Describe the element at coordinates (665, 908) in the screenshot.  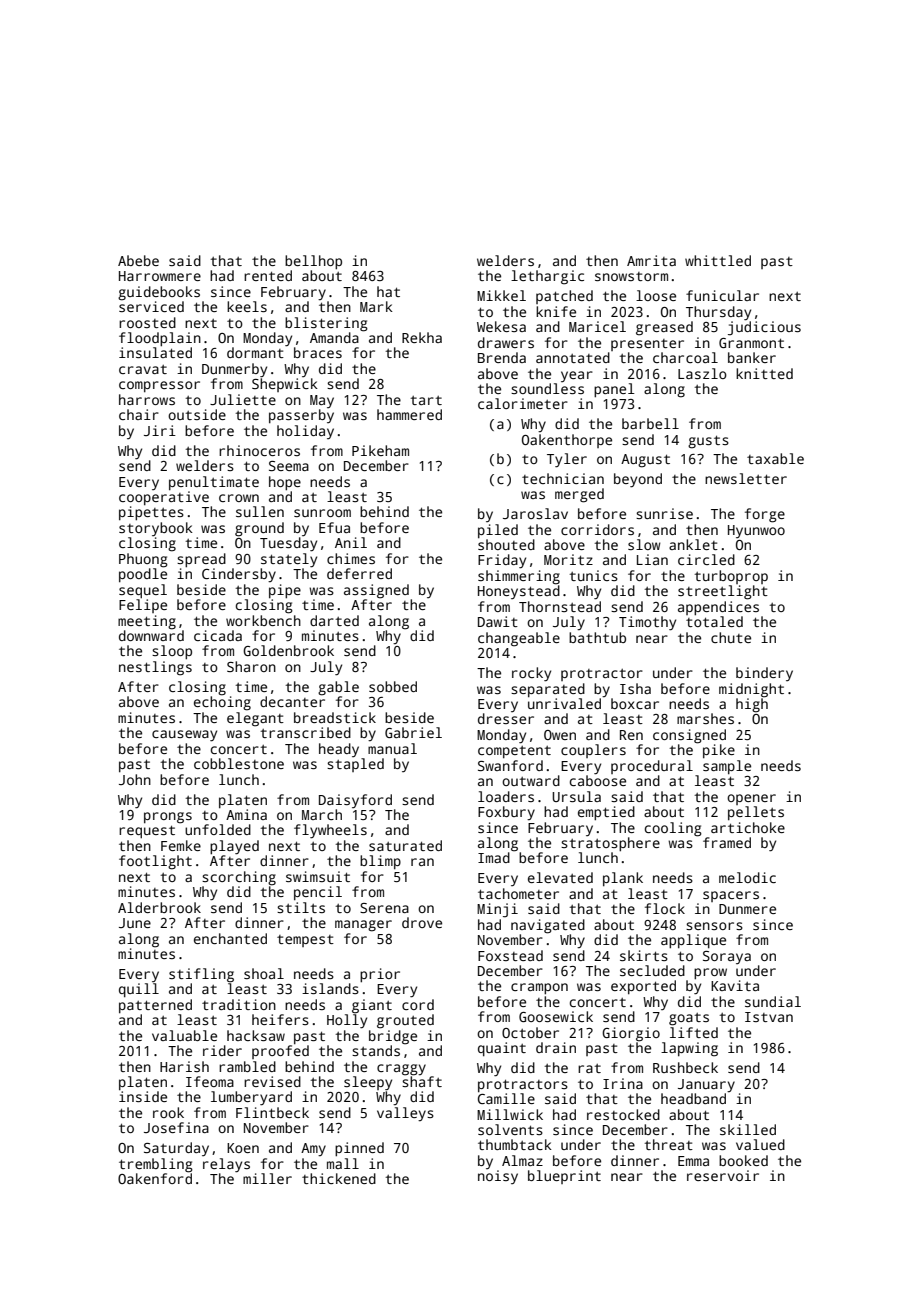
I see `flock` at that location.
